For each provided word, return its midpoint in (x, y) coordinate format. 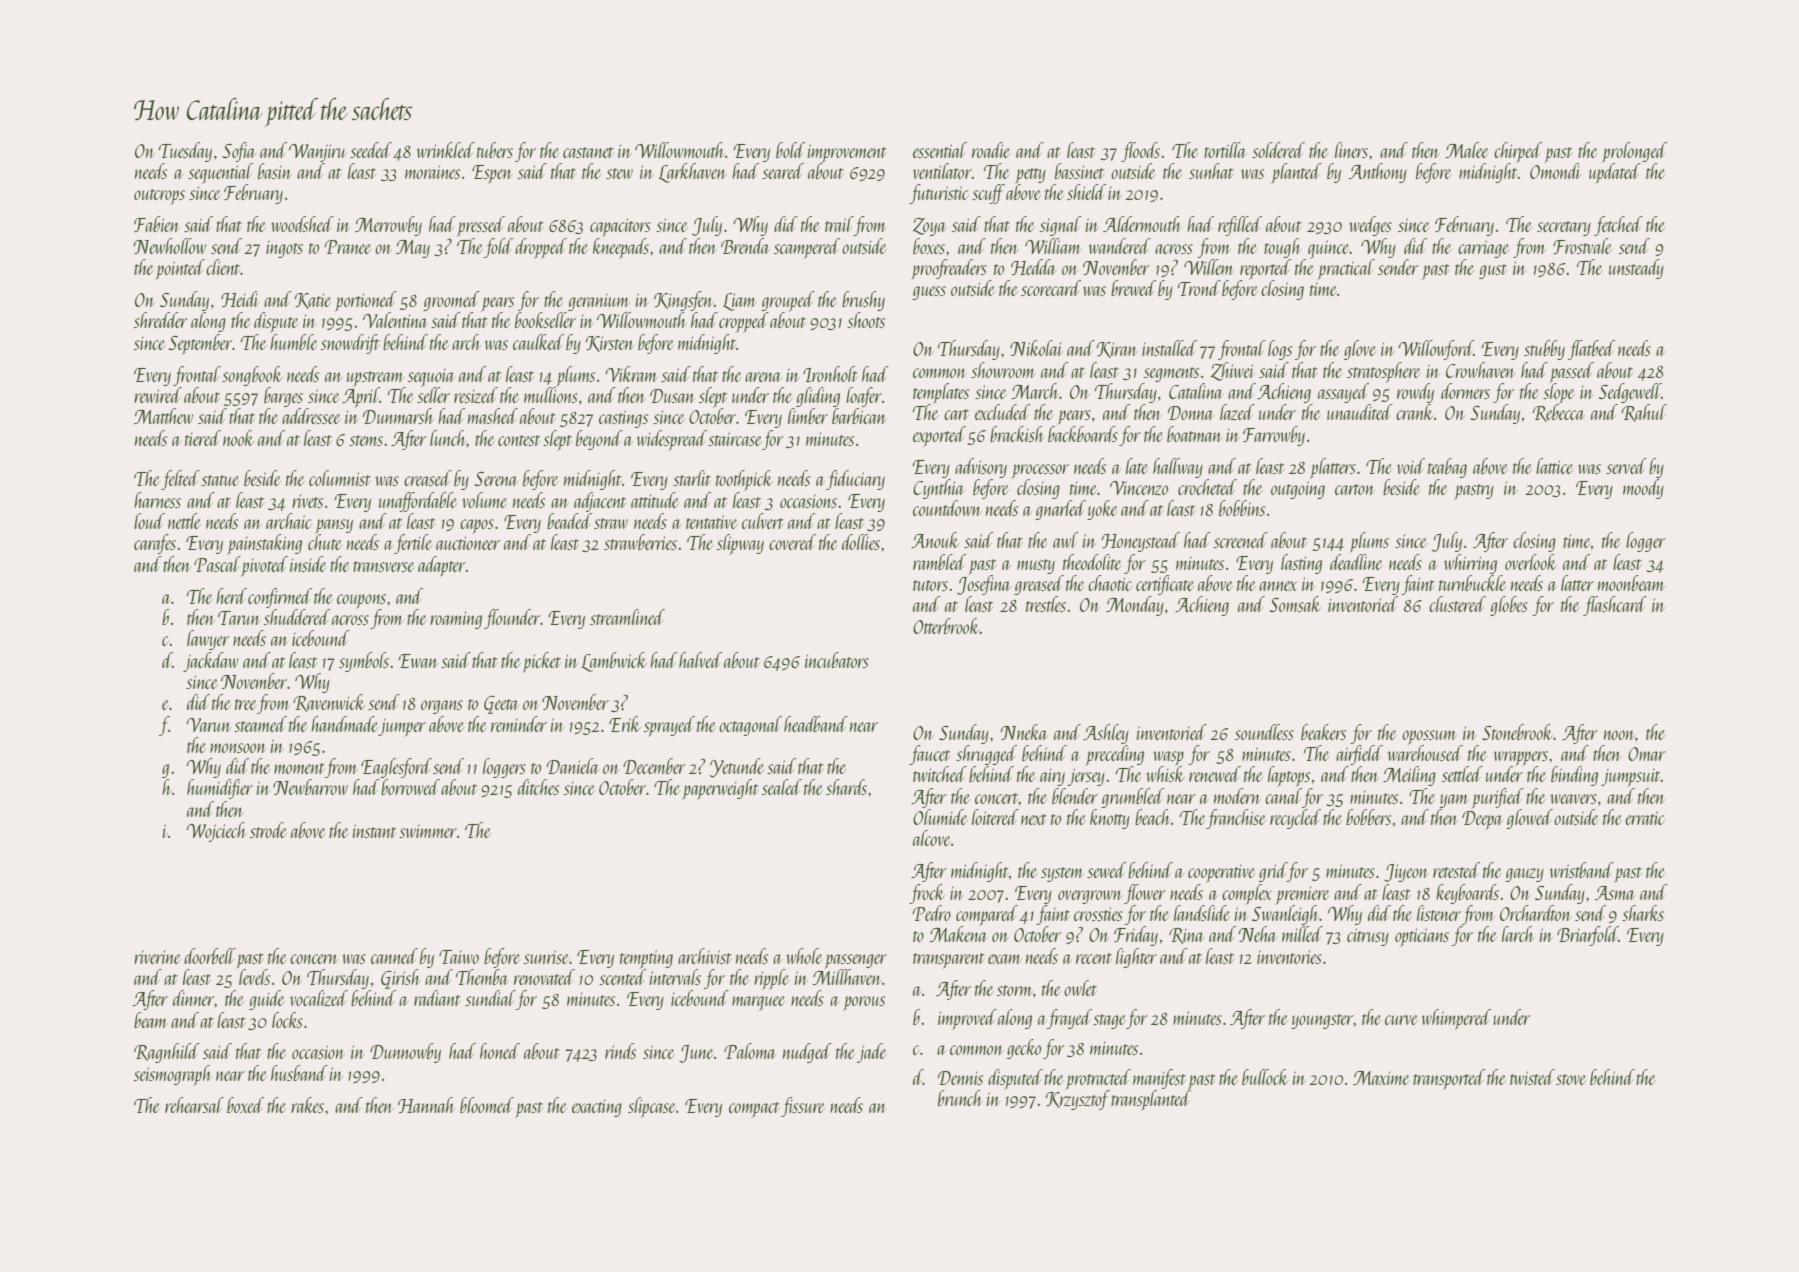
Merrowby (388, 226)
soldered (1278, 150)
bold (790, 150)
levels (254, 977)
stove (1571, 1079)
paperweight (720, 789)
